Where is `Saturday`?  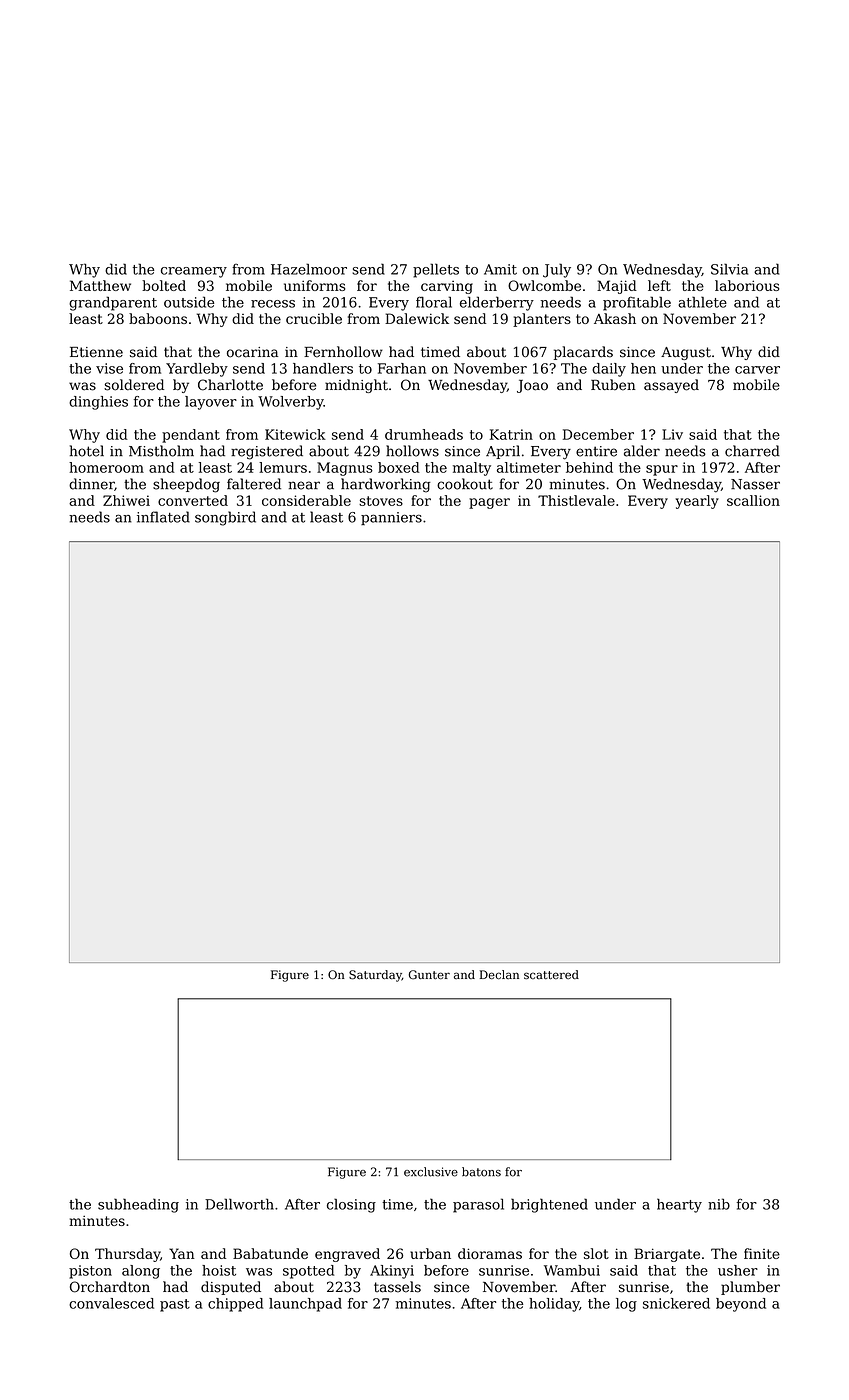
Saturday is located at coordinates (375, 976).
